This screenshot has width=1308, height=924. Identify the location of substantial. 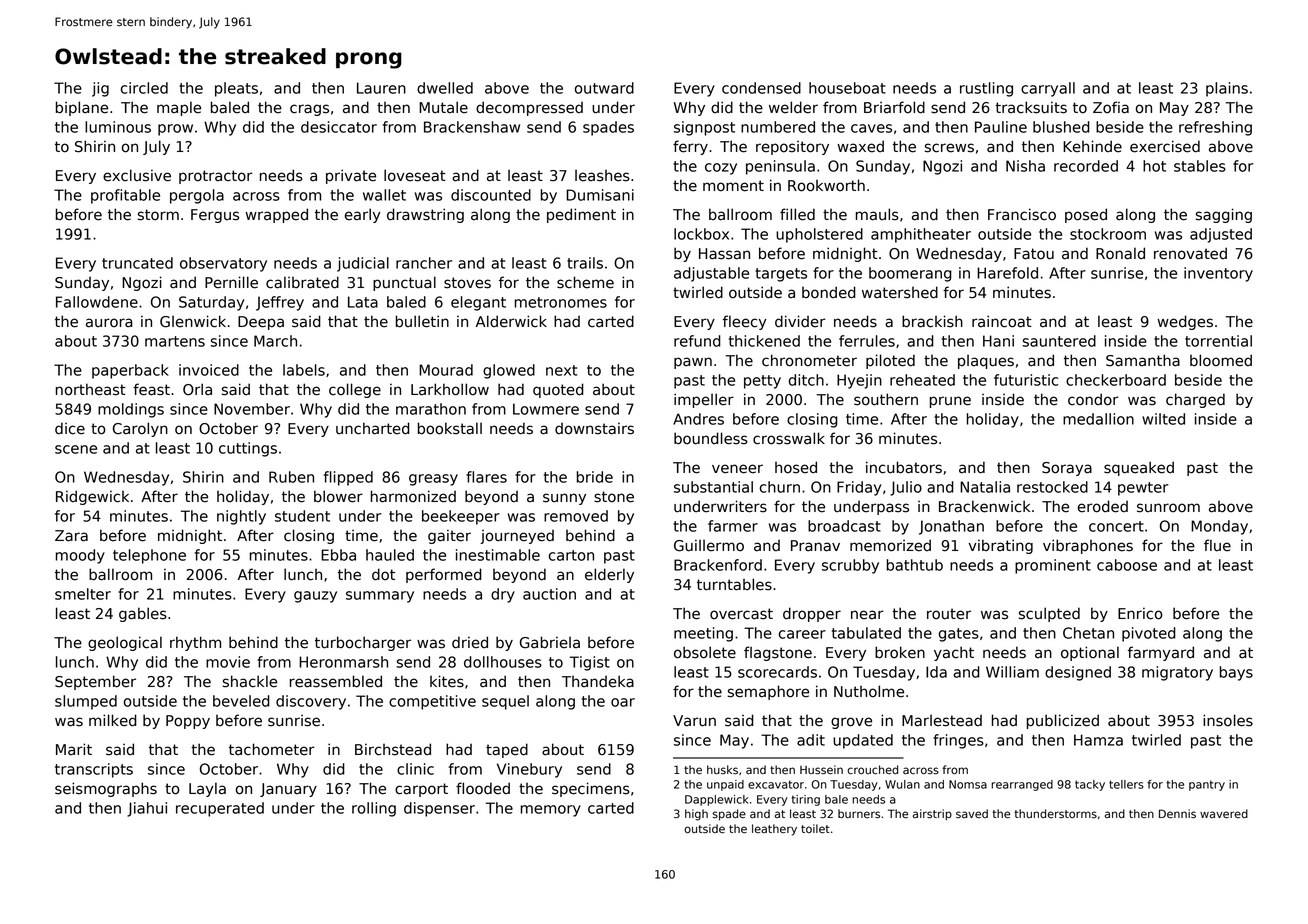
(713, 487).
